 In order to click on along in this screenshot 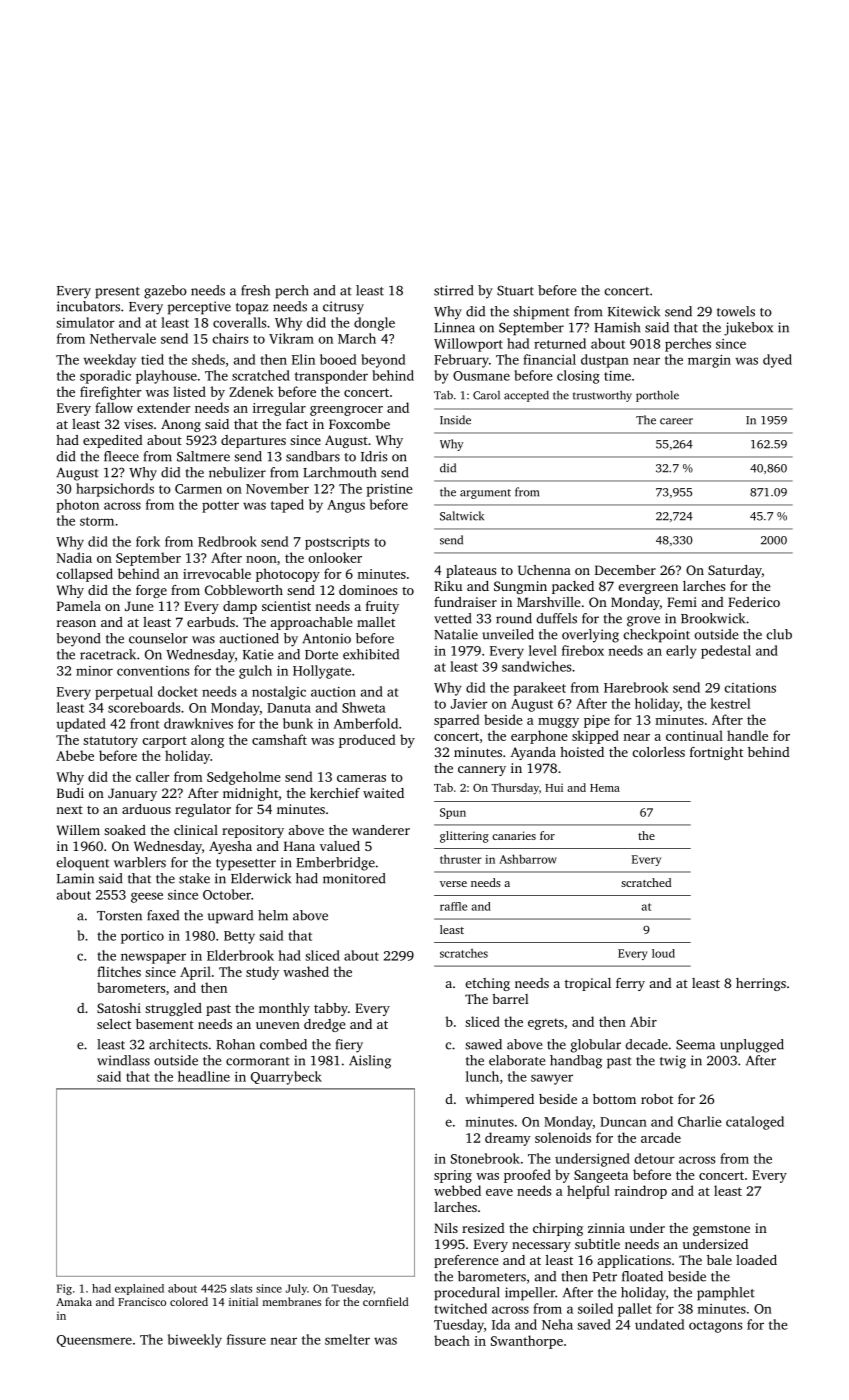, I will do `click(207, 741)`.
